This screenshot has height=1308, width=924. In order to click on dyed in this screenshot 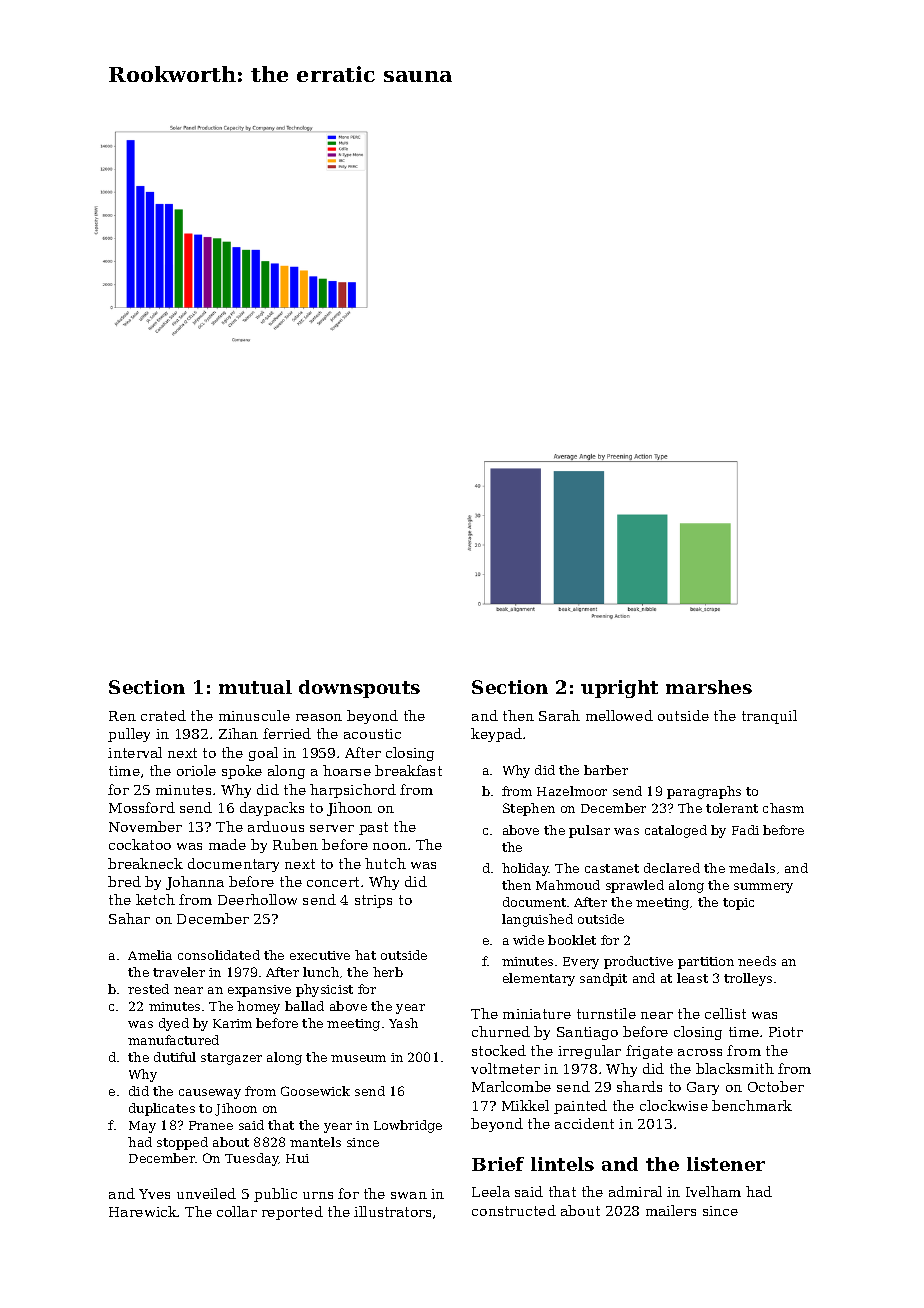, I will do `click(174, 1024)`.
